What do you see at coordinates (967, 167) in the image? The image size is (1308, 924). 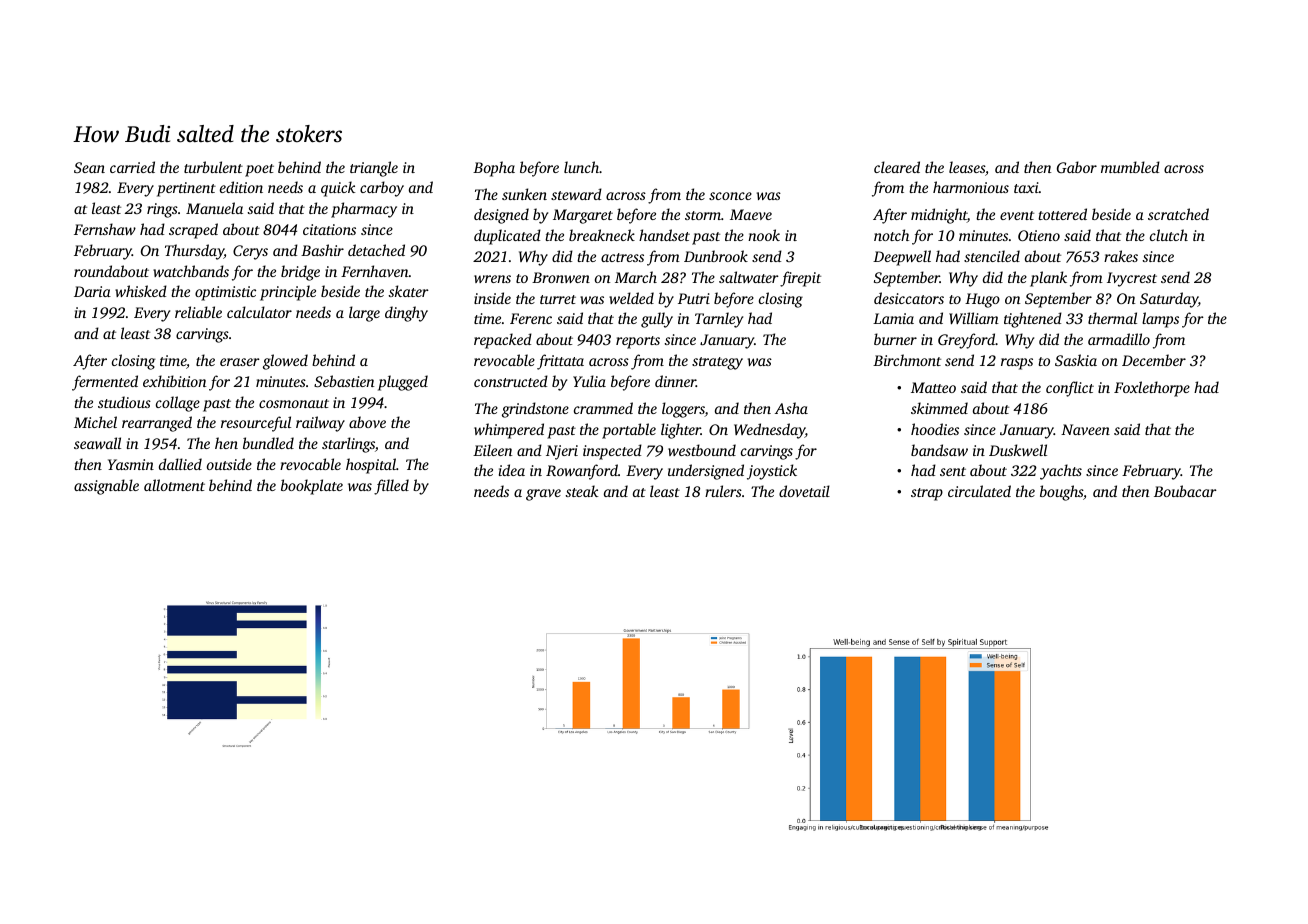 I see `leases` at bounding box center [967, 167].
